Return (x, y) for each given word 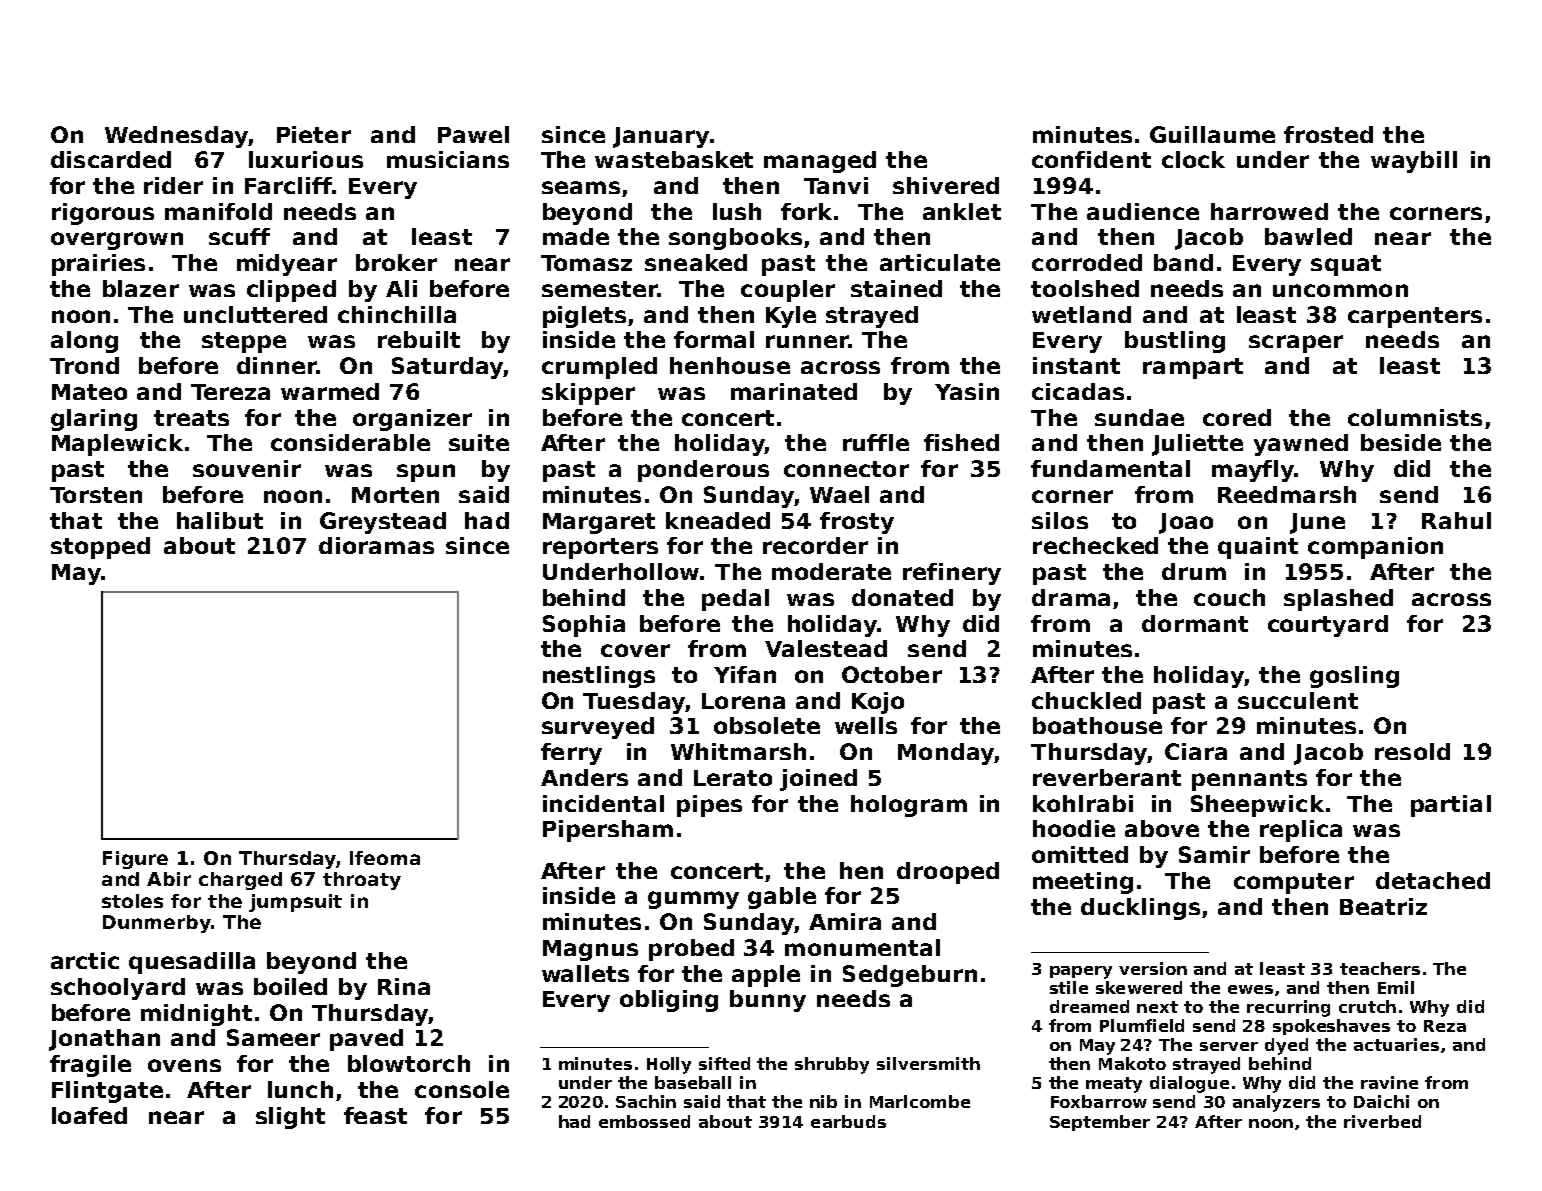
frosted (1328, 134)
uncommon (1340, 290)
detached (1433, 880)
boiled (290, 986)
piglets (584, 317)
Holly (669, 1065)
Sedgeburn (910, 976)
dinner (277, 365)
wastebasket (674, 159)
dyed (1286, 1046)
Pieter (314, 134)
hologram (909, 806)
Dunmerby (157, 924)
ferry (571, 754)
